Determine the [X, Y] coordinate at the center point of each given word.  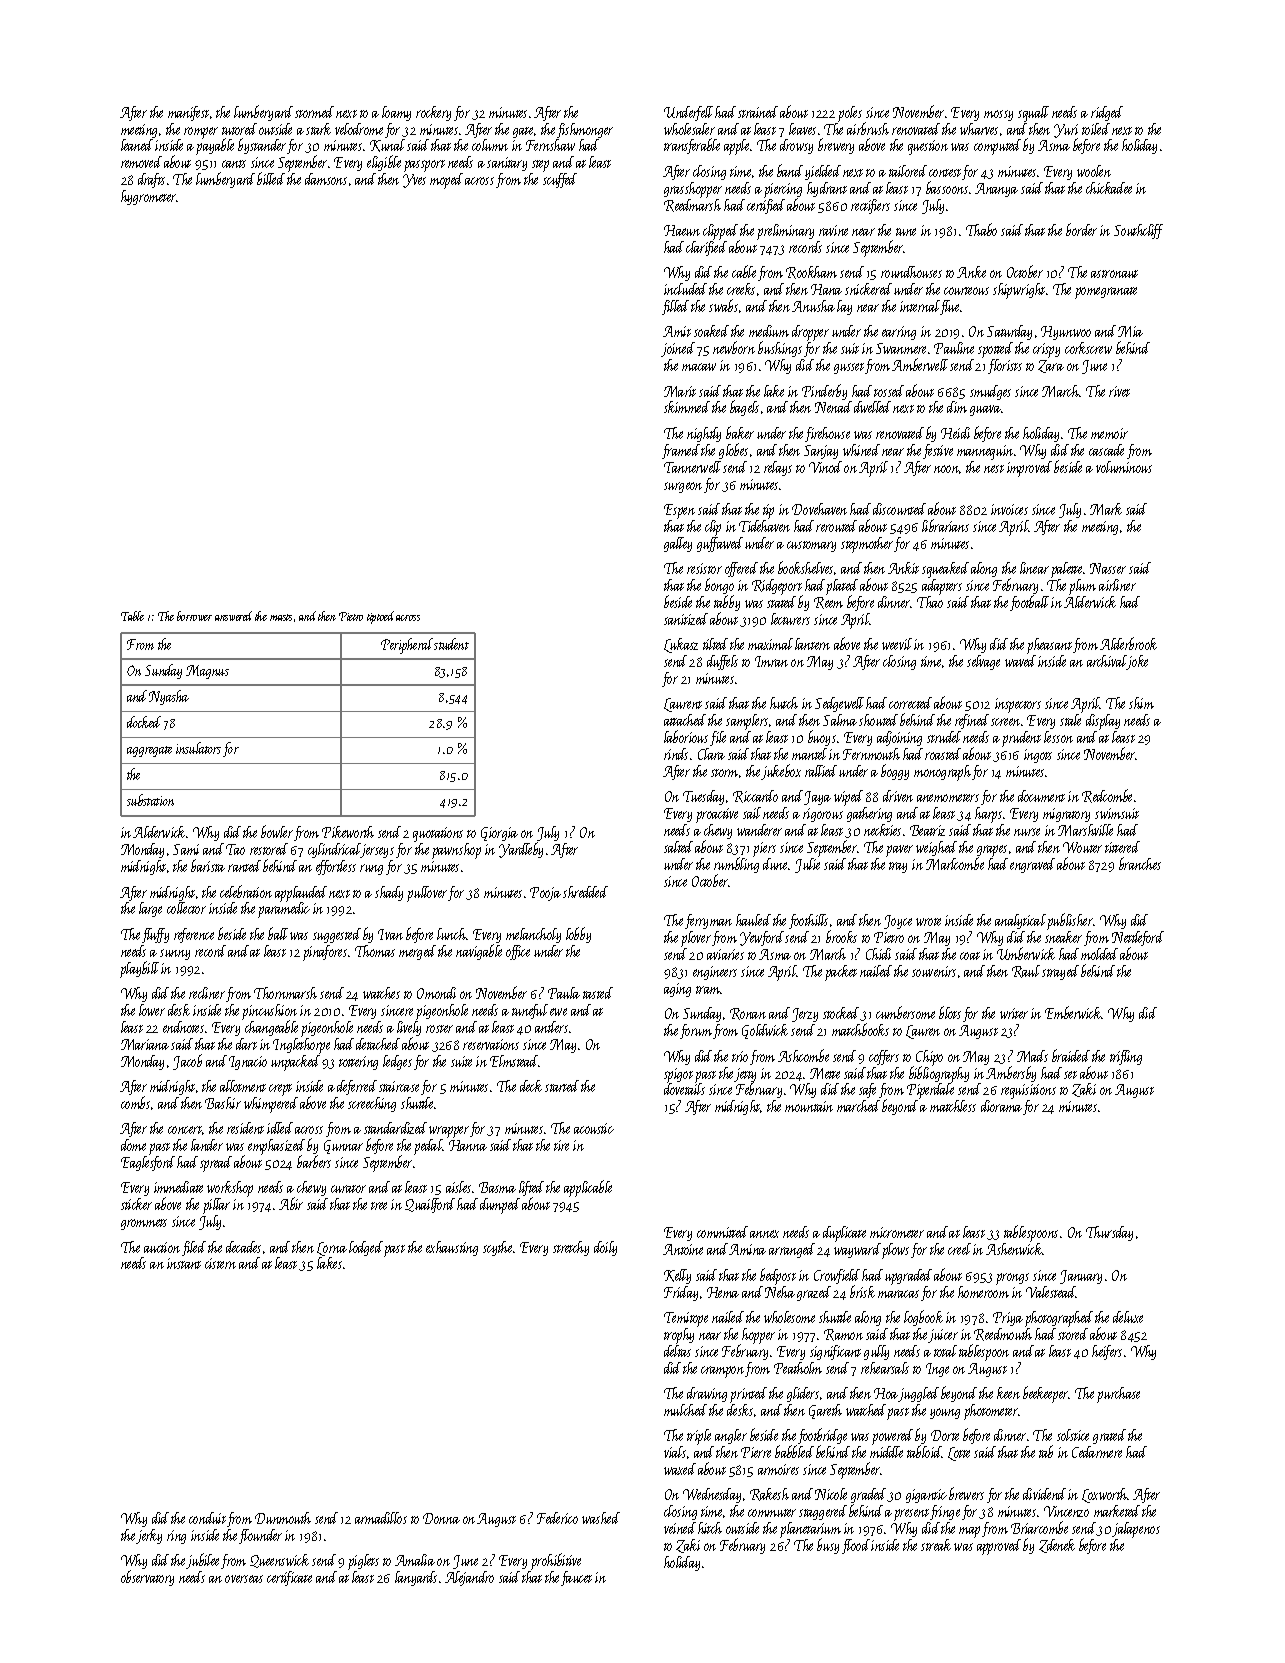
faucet [576, 1578]
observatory [147, 1578]
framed [681, 451]
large [150, 909]
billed [271, 179]
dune [776, 864]
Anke [971, 272]
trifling [1126, 1057]
